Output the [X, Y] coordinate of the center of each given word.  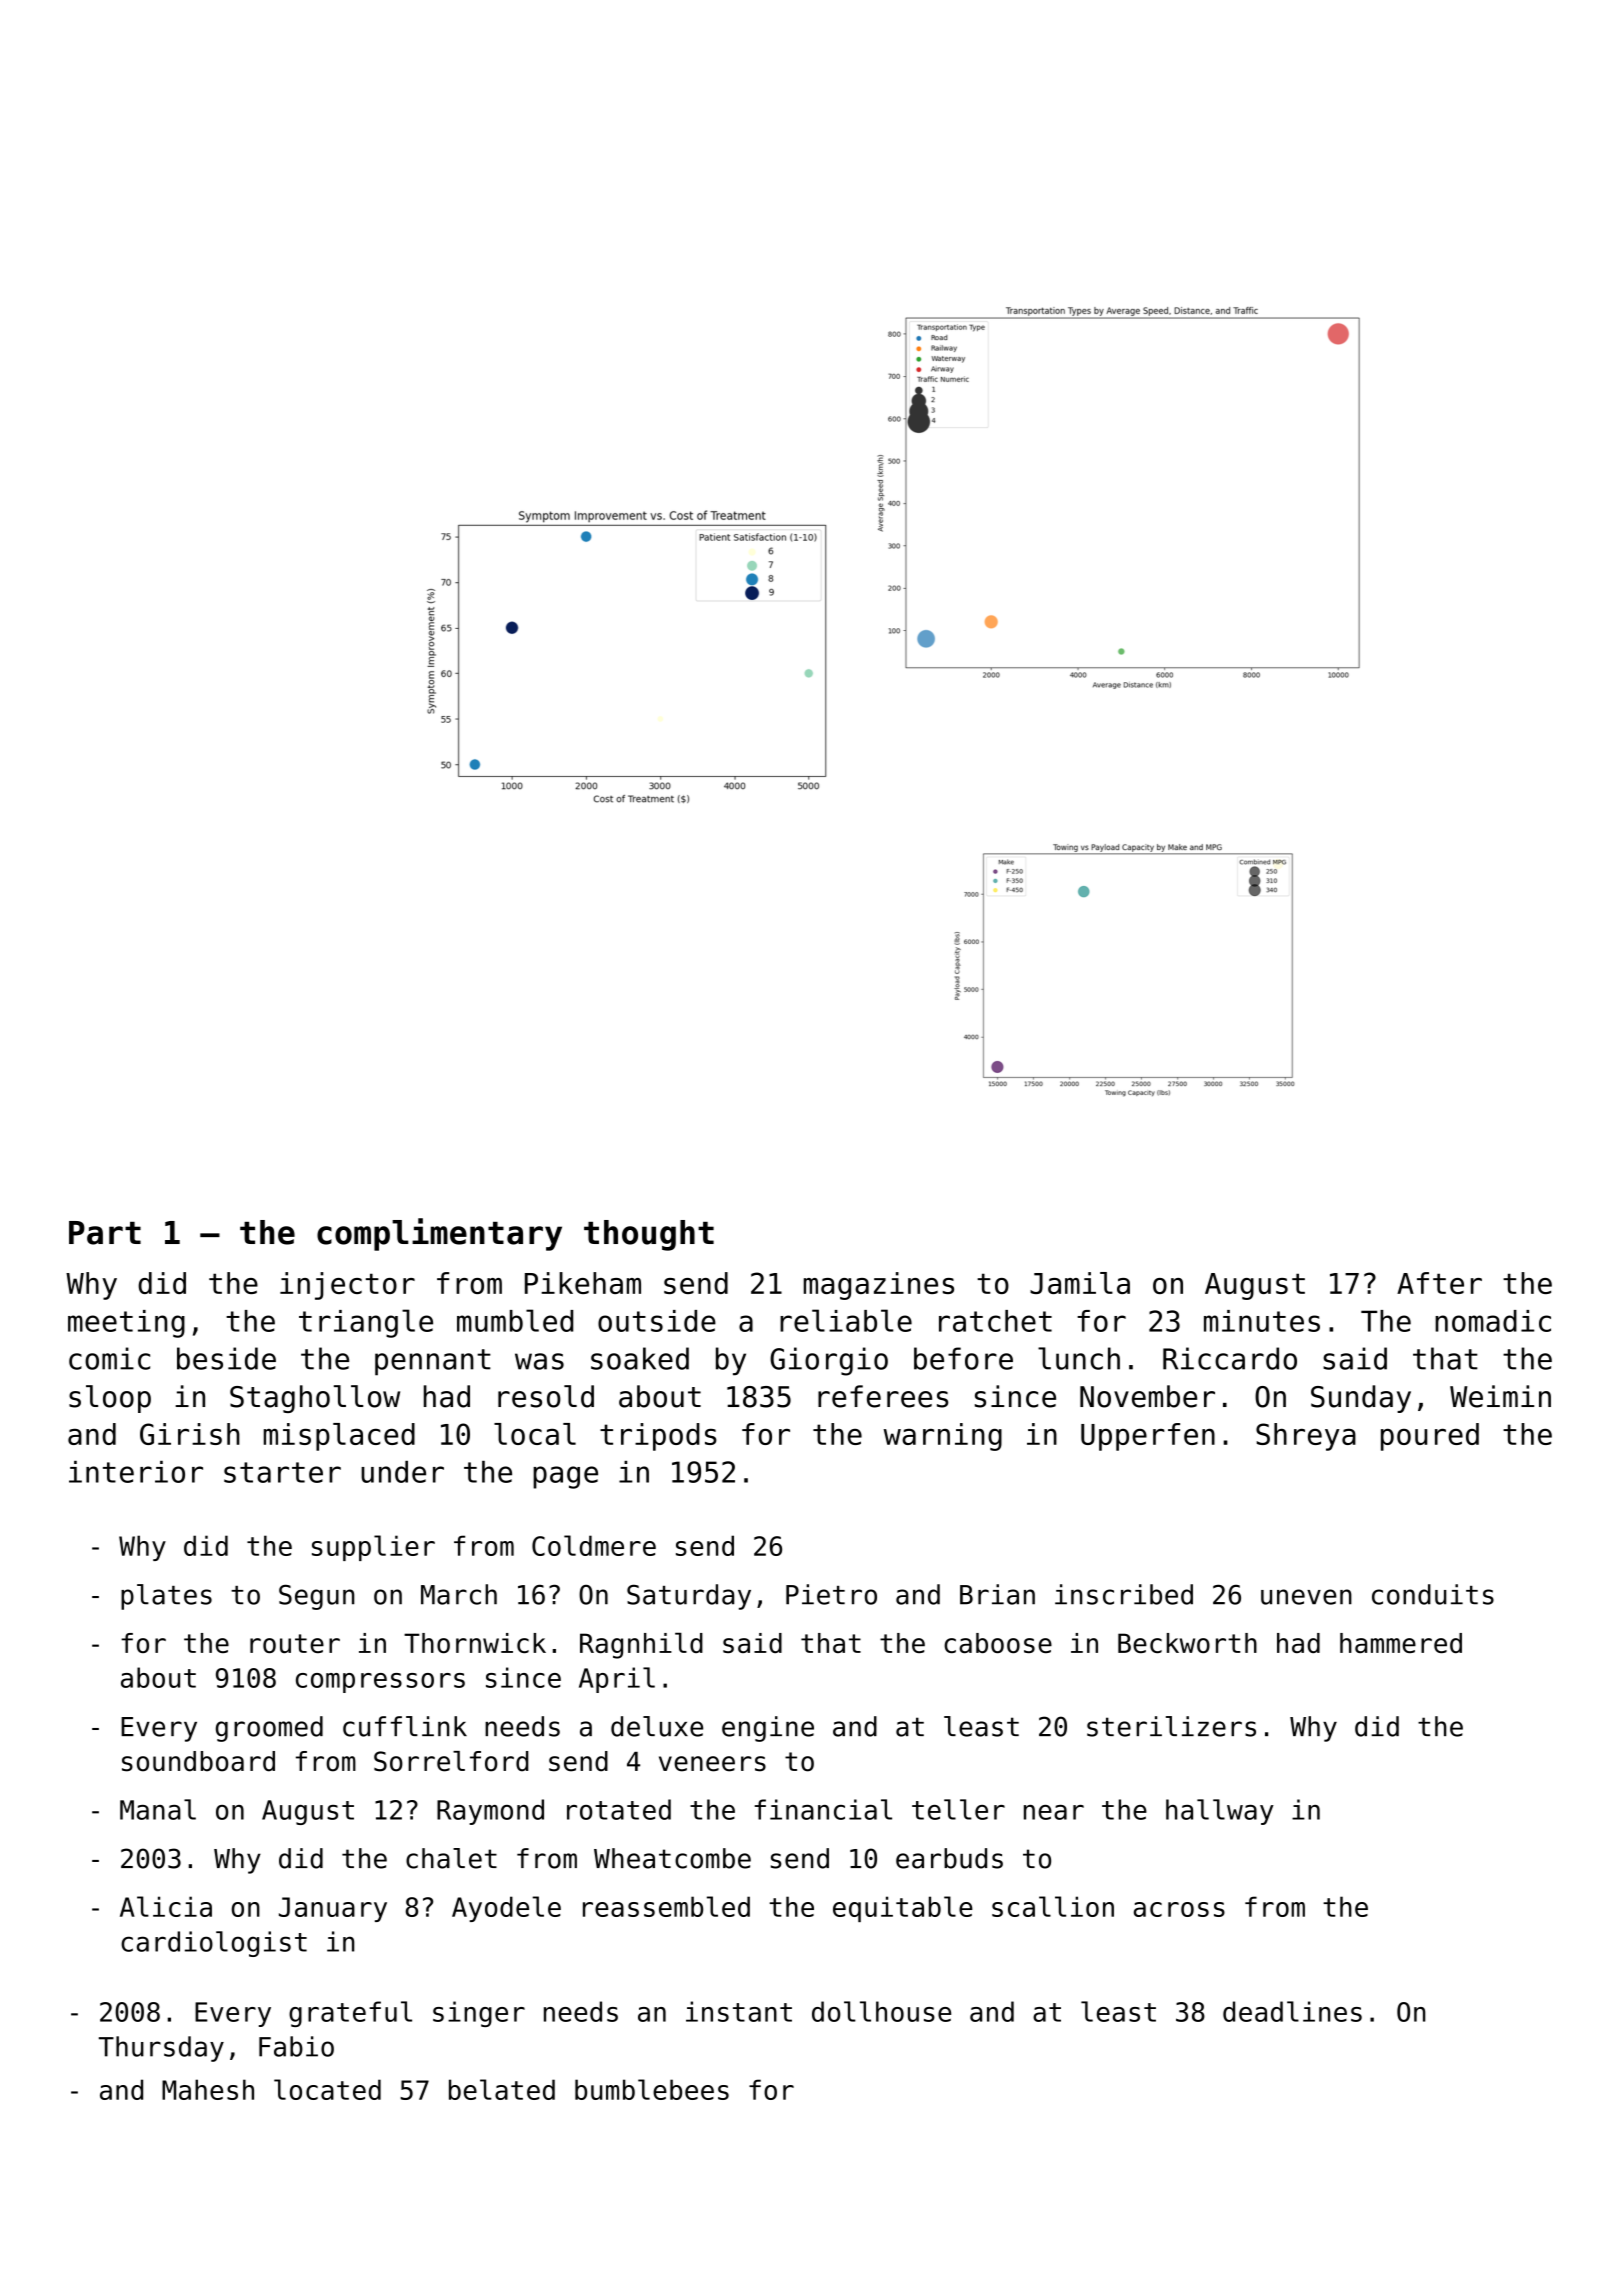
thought [649, 1235]
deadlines [1292, 2011]
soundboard [198, 1761]
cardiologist [214, 1944]
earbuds [949, 1858]
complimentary [439, 1234]
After [1439, 1283]
